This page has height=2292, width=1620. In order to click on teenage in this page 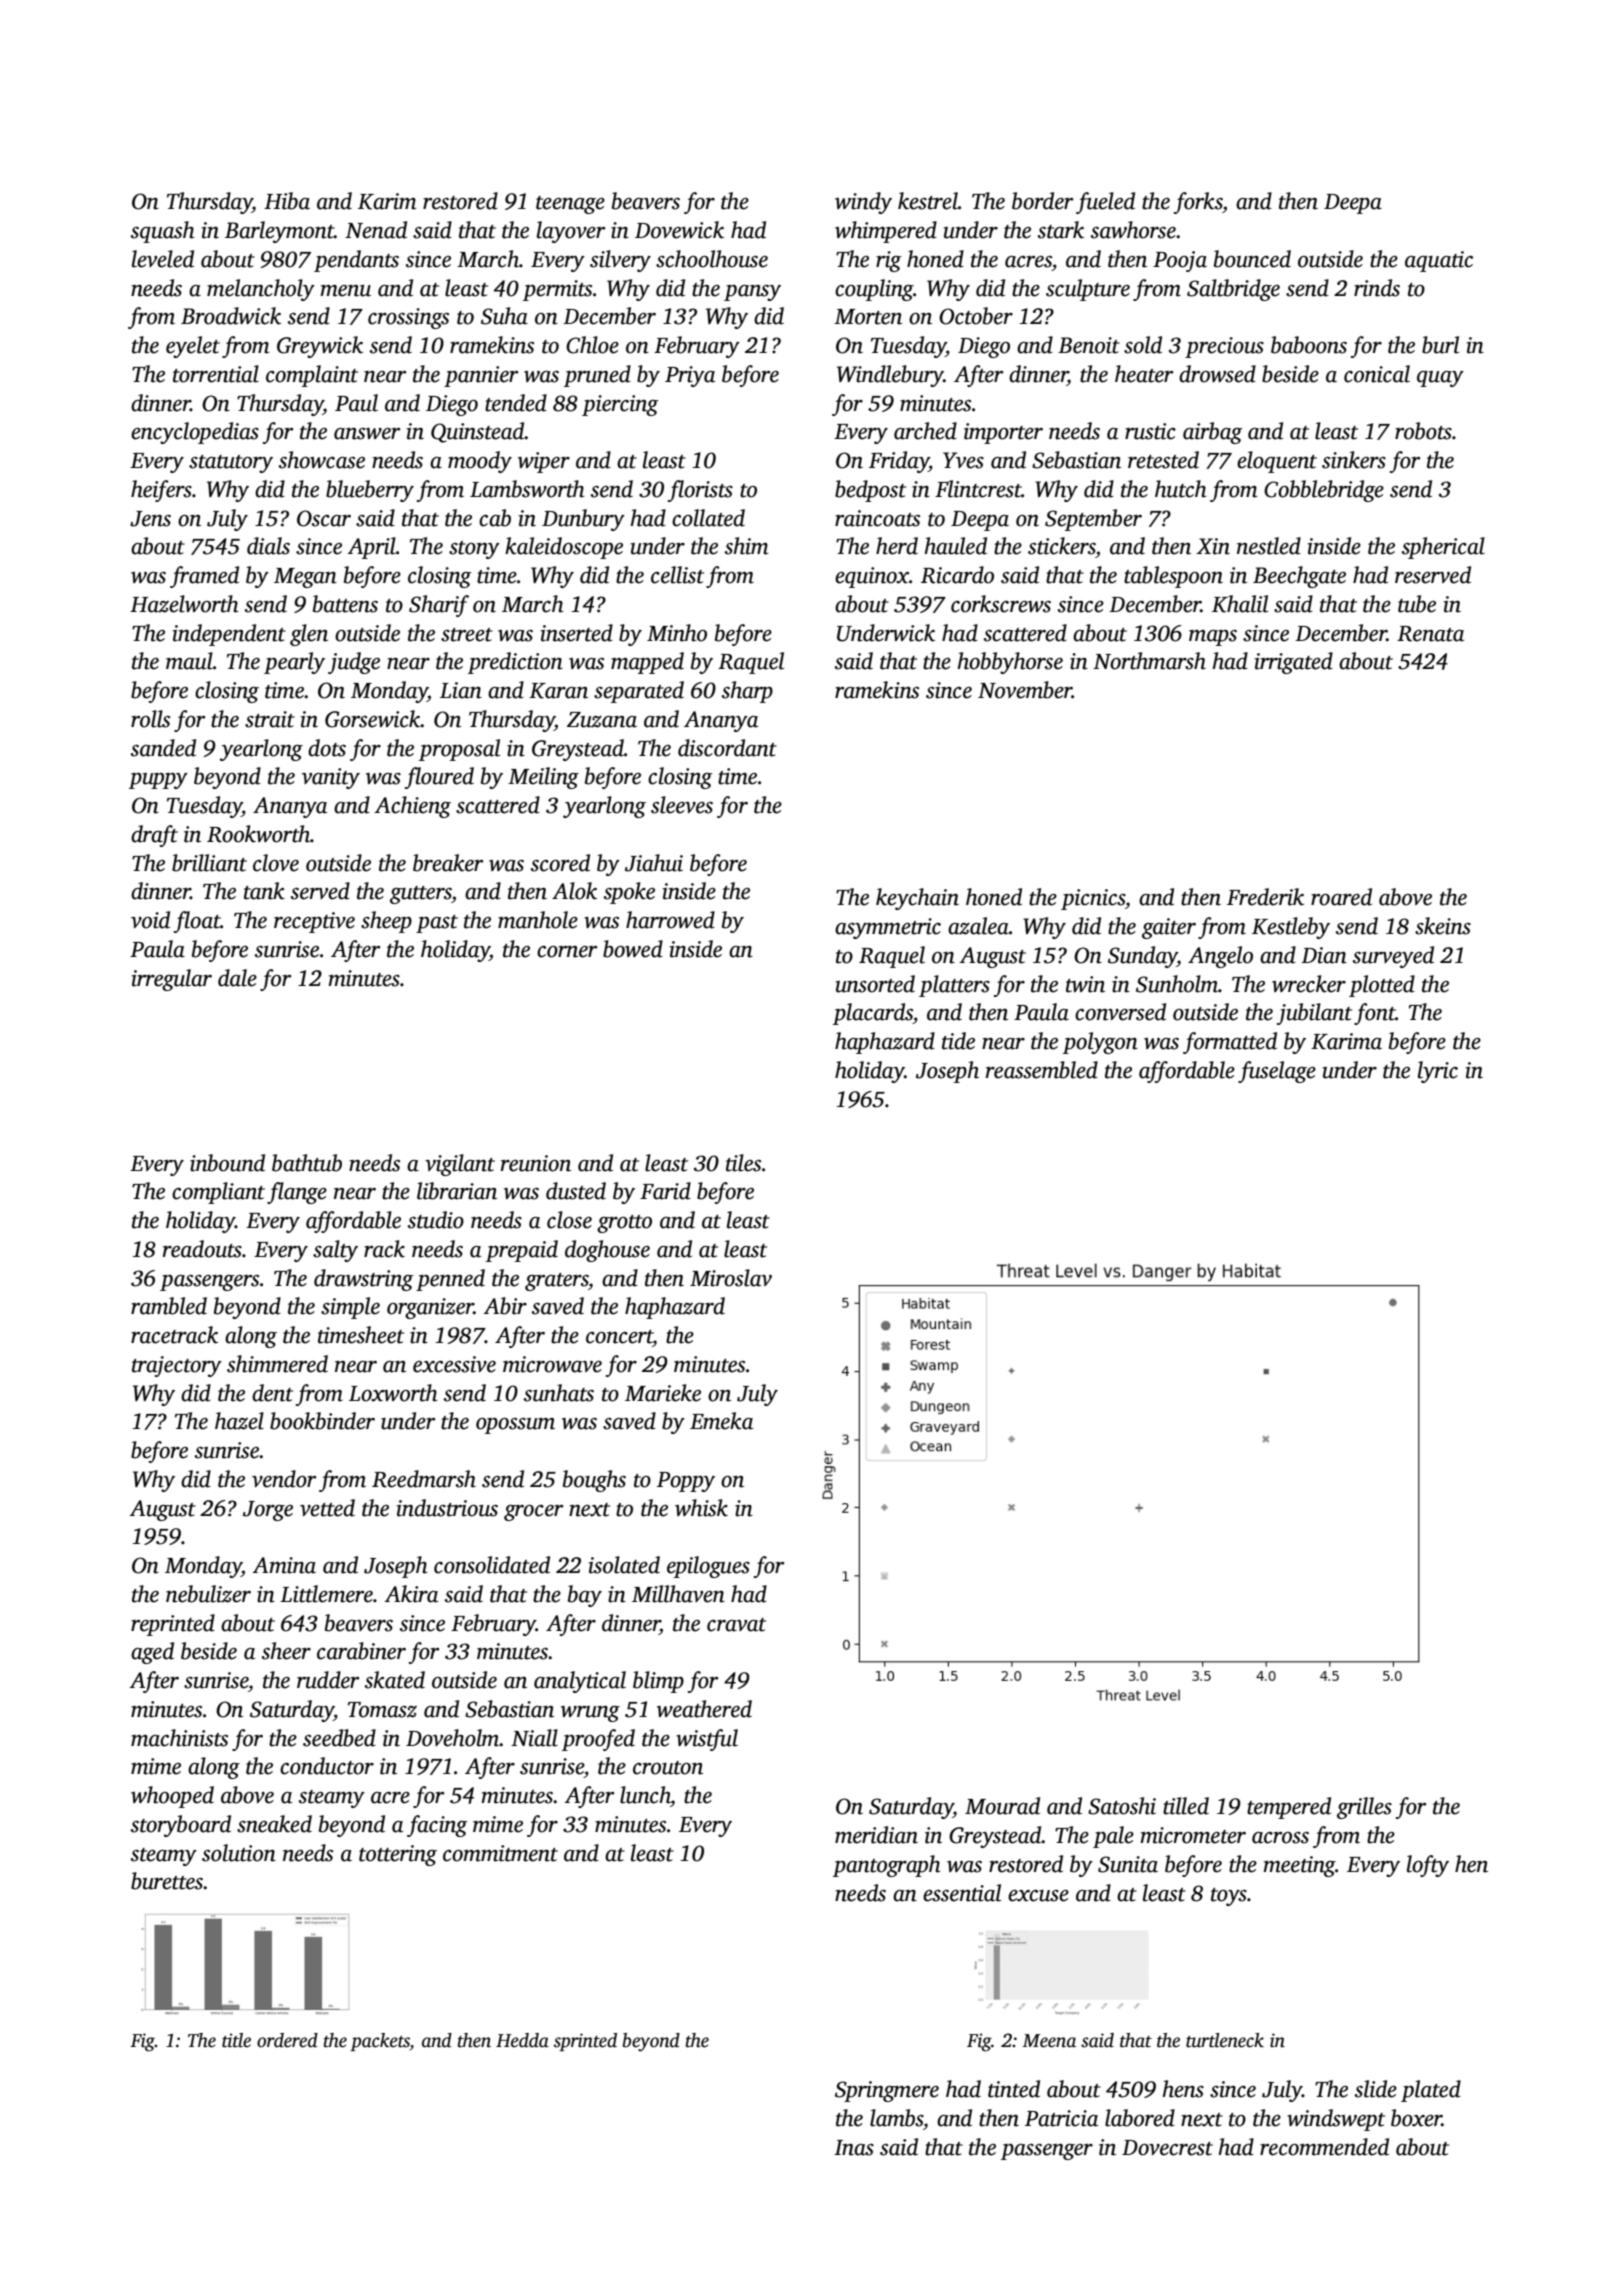, I will do `click(570, 205)`.
